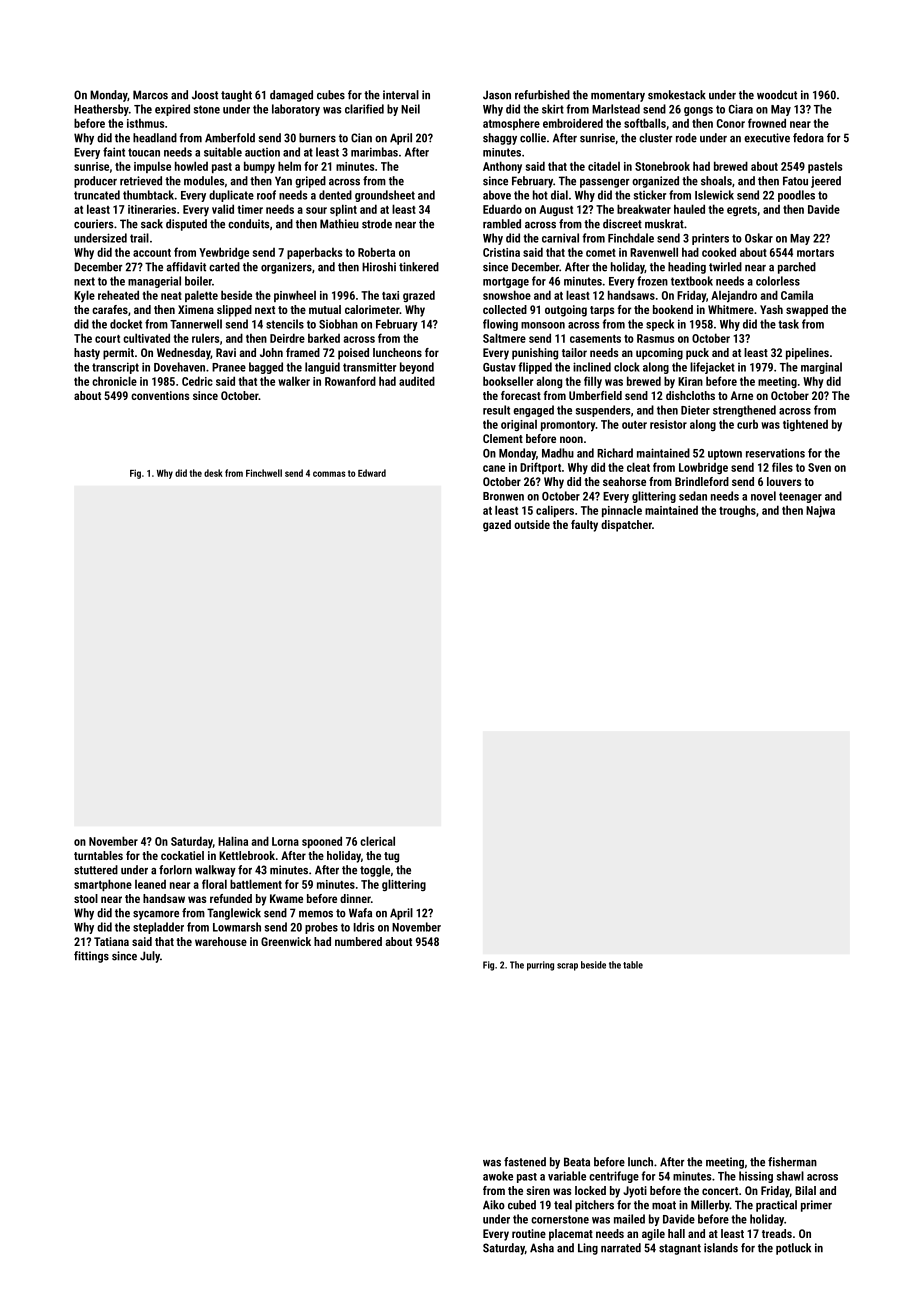 The width and height of the screenshot is (924, 1308). What do you see at coordinates (820, 512) in the screenshot?
I see `Najwa` at bounding box center [820, 512].
